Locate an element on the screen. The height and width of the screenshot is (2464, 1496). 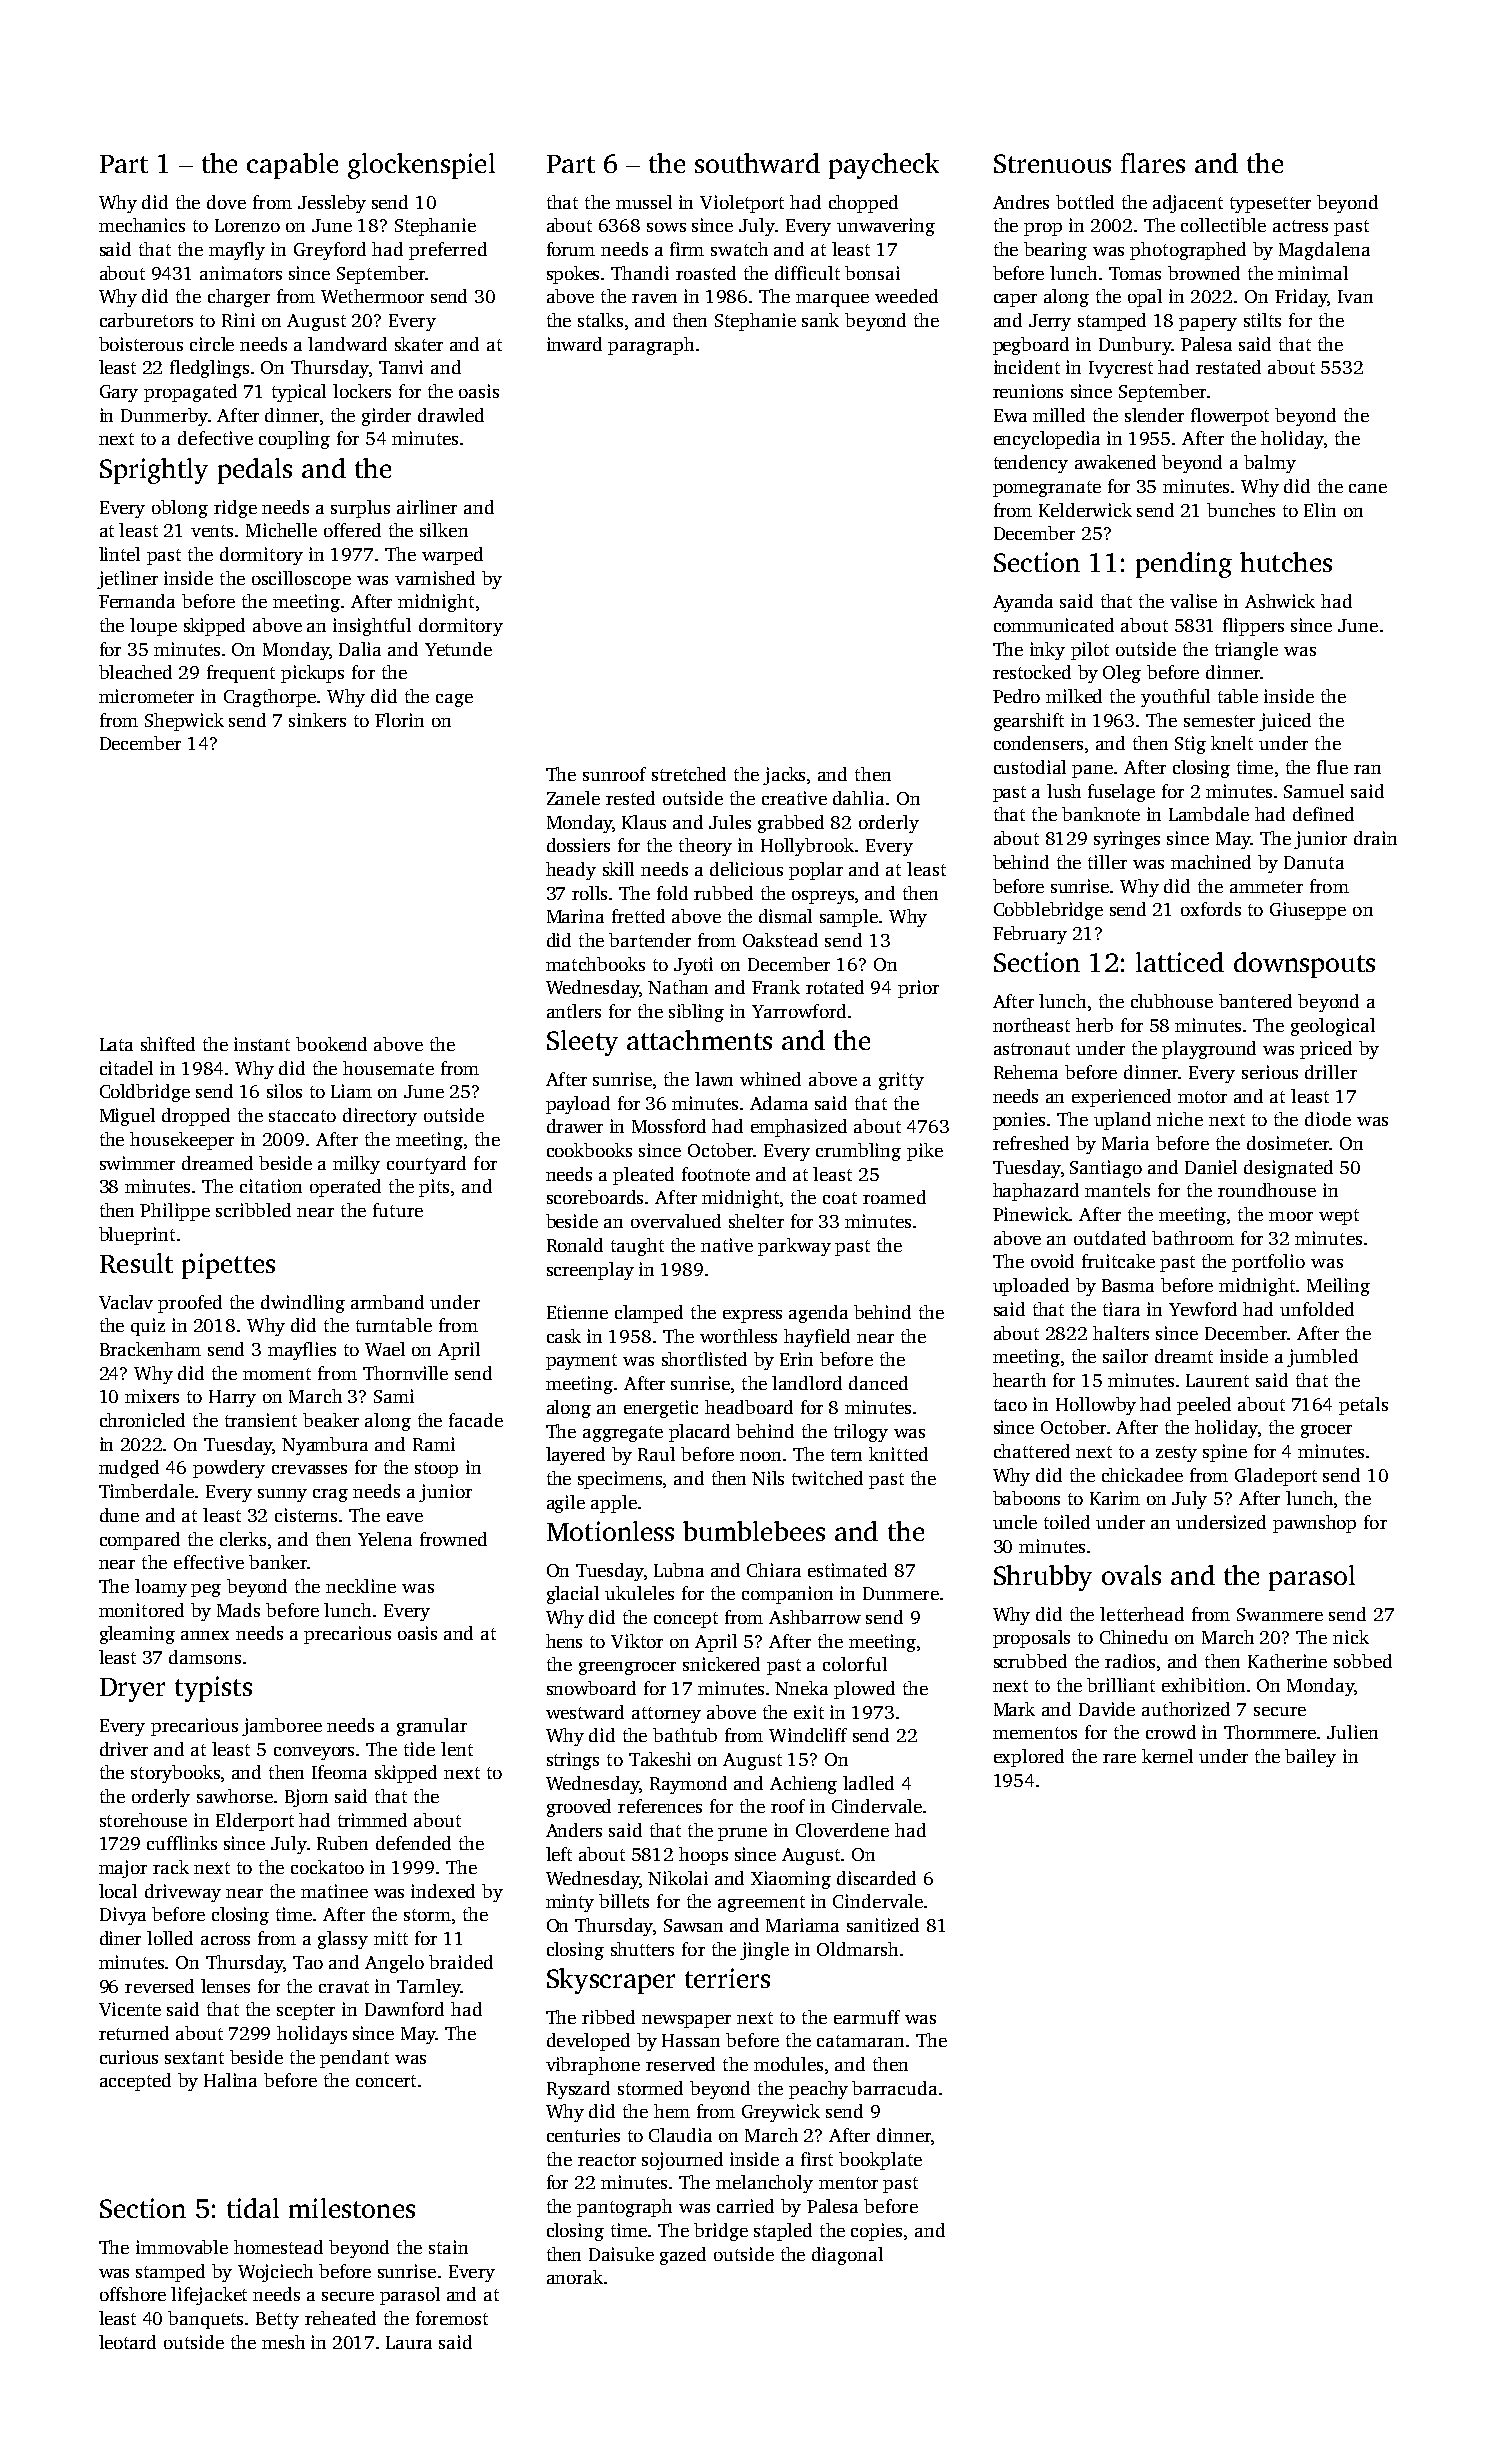
tiller is located at coordinates (1107, 862).
